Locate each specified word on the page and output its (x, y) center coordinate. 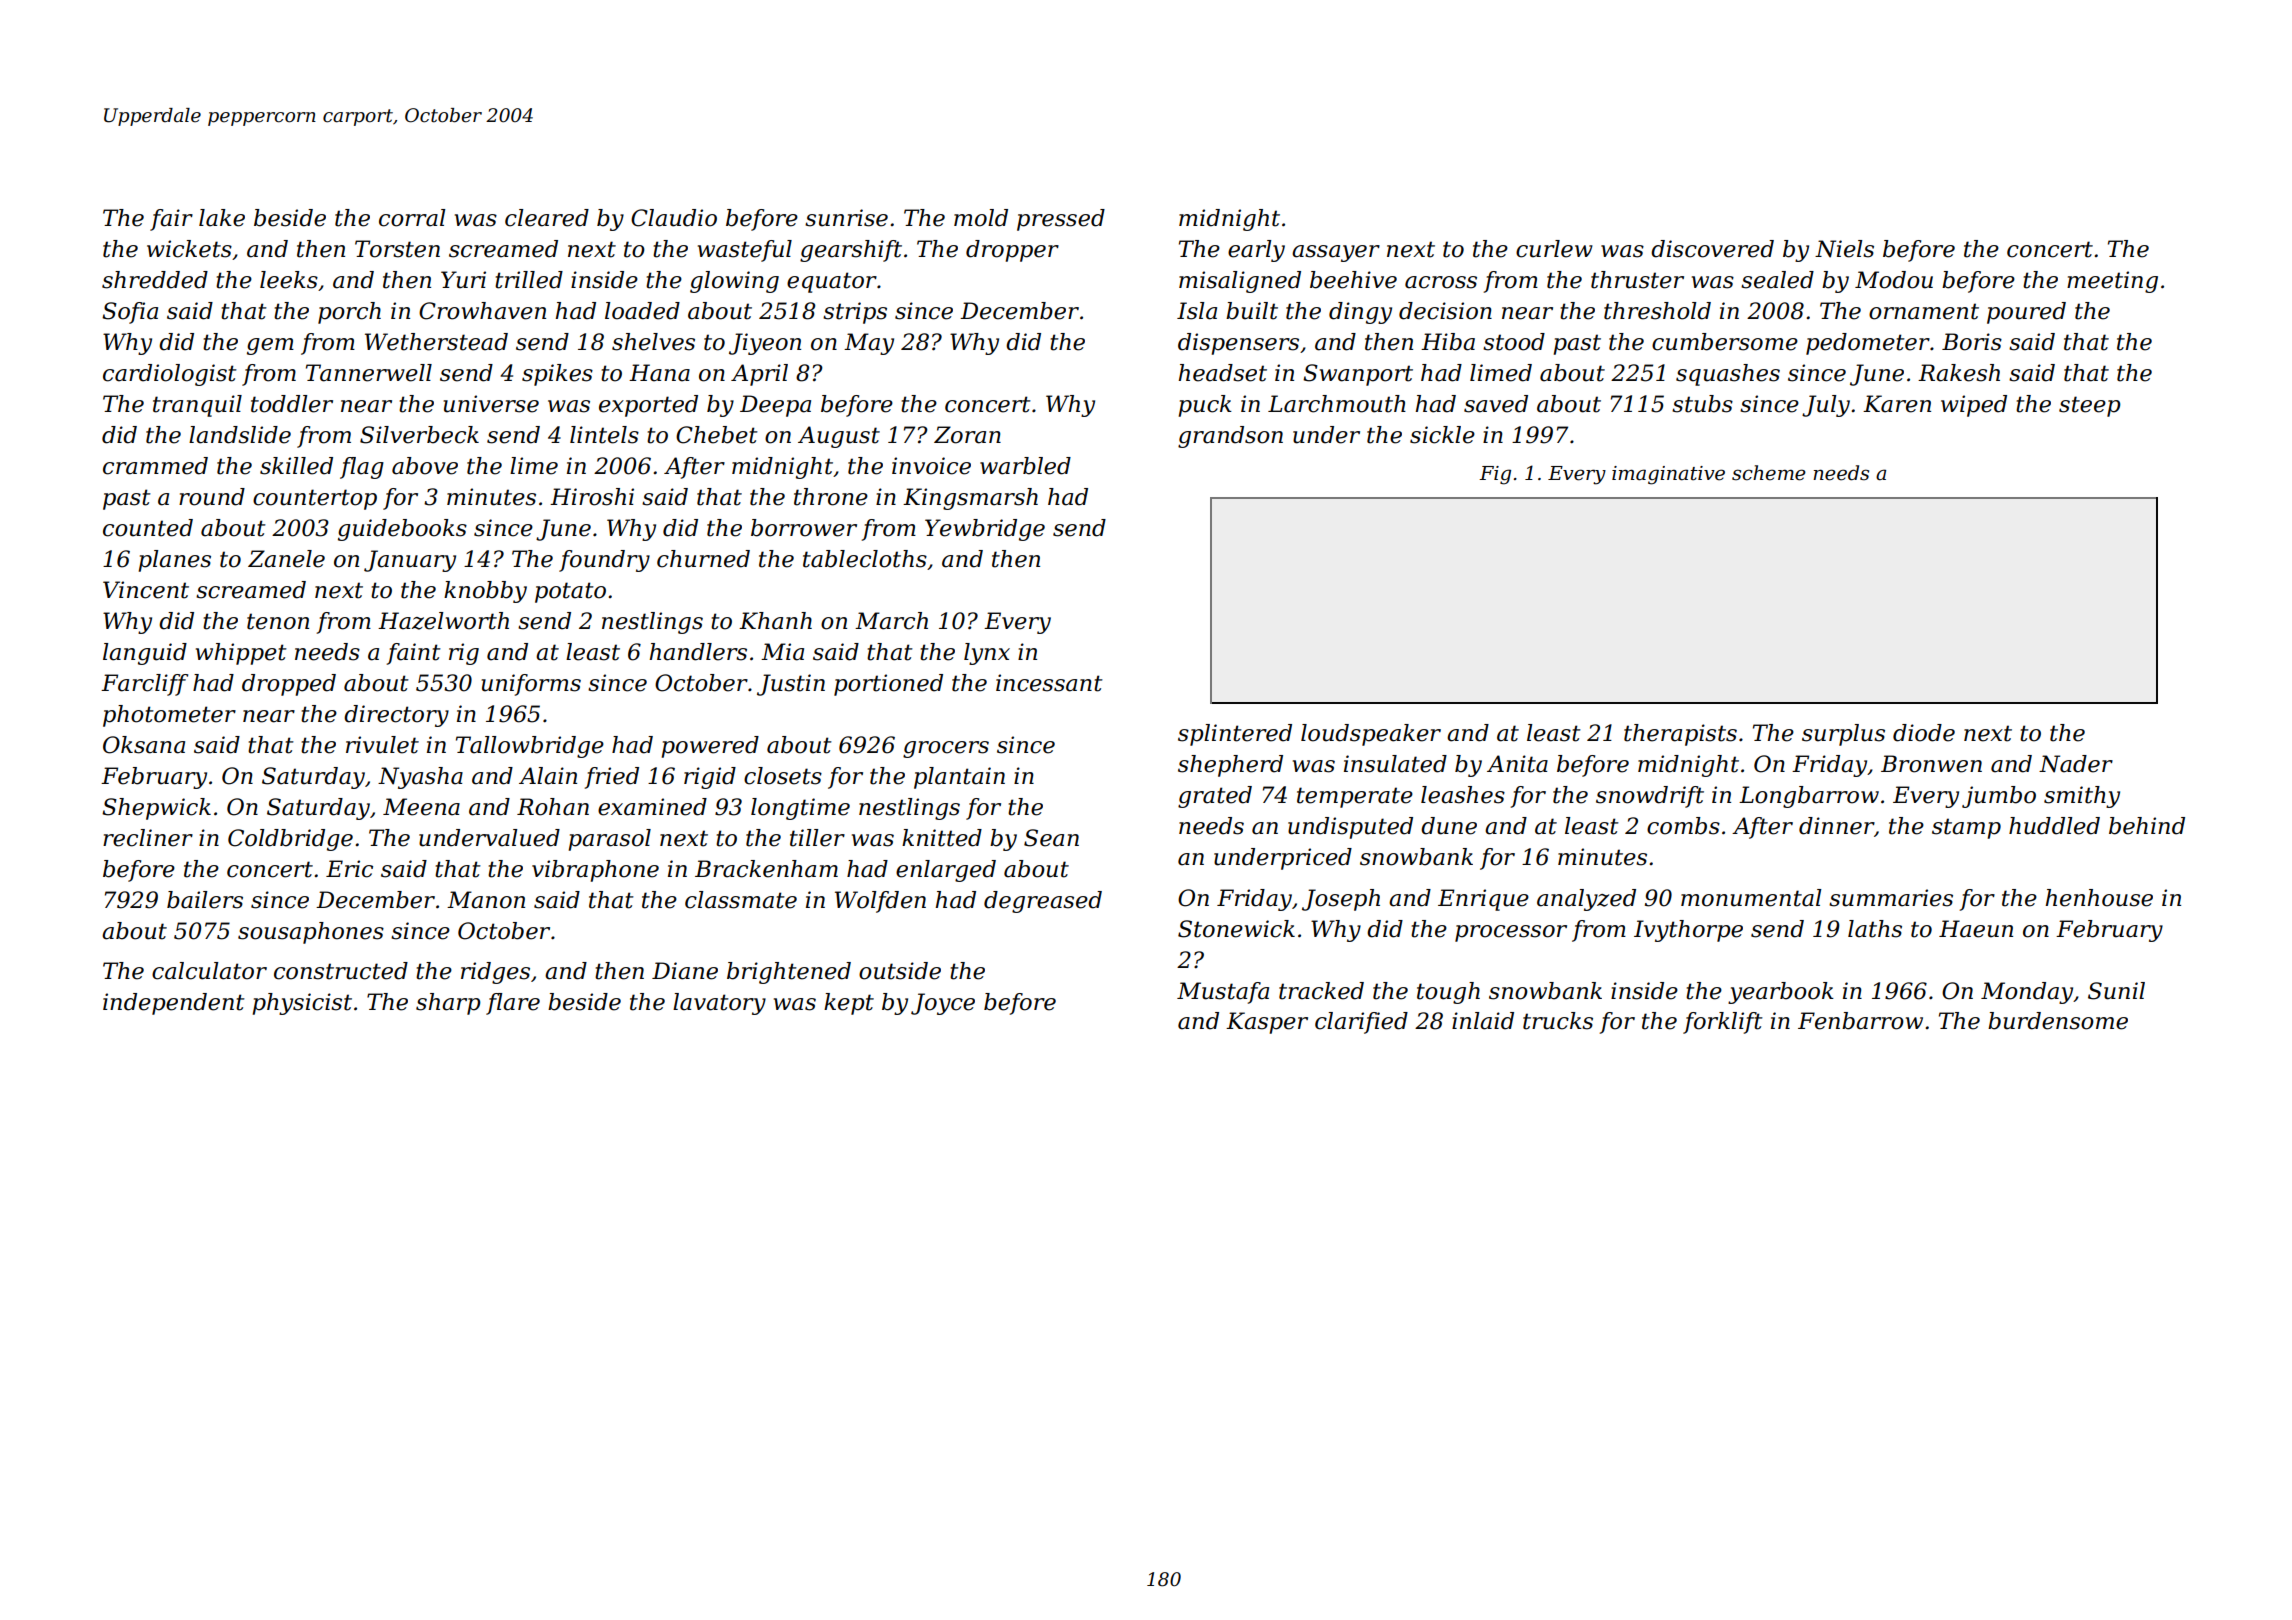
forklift (1723, 1023)
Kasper (1267, 1023)
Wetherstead (436, 342)
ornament (1924, 311)
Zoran (967, 435)
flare (513, 1004)
